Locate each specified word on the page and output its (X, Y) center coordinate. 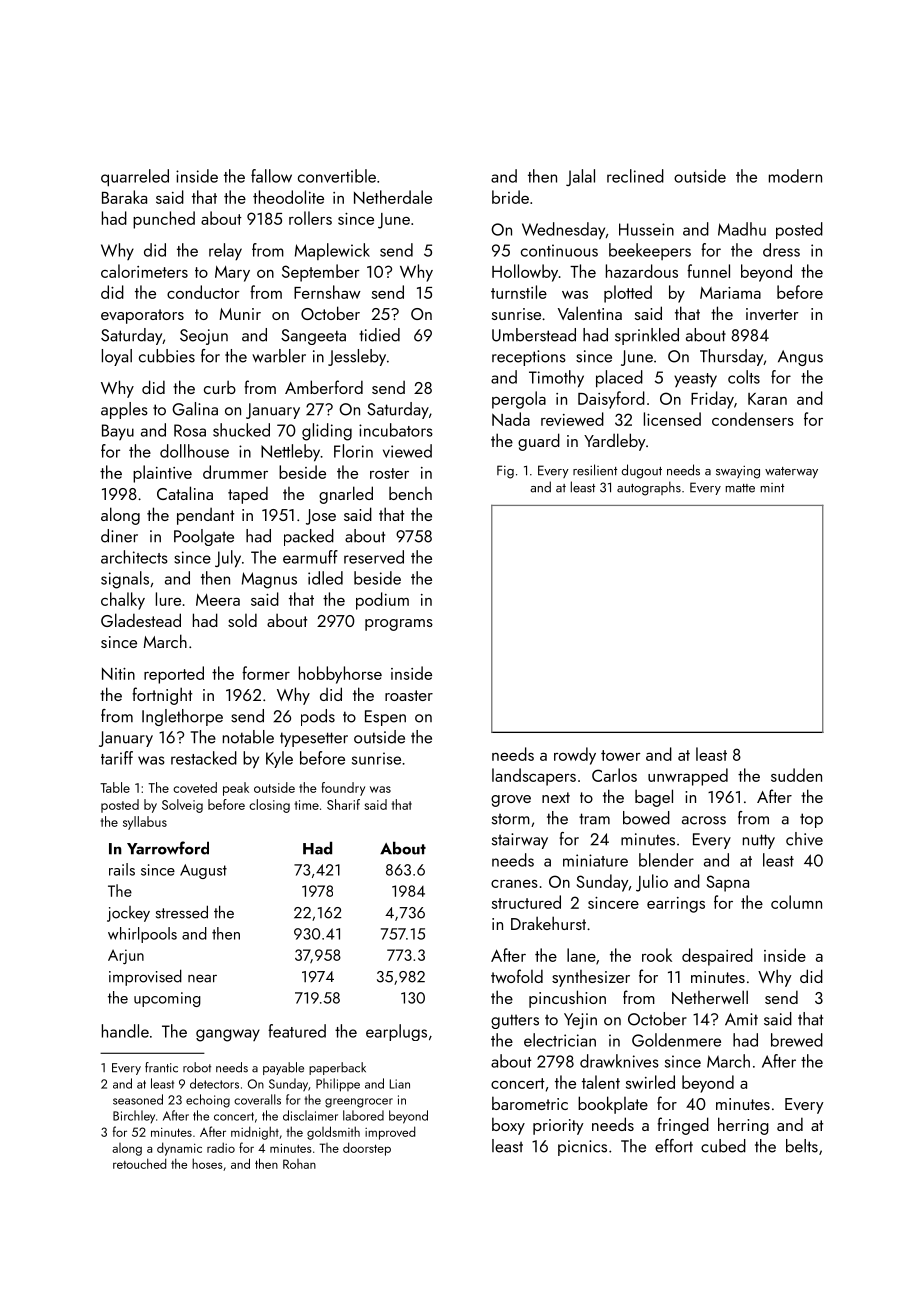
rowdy (575, 756)
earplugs (396, 1032)
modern (795, 176)
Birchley (134, 1116)
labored (363, 1115)
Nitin (118, 674)
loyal (117, 357)
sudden (796, 775)
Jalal (580, 177)
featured (297, 1031)
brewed (797, 1040)
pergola (519, 400)
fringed (683, 1126)
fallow (271, 176)
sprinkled (647, 336)
